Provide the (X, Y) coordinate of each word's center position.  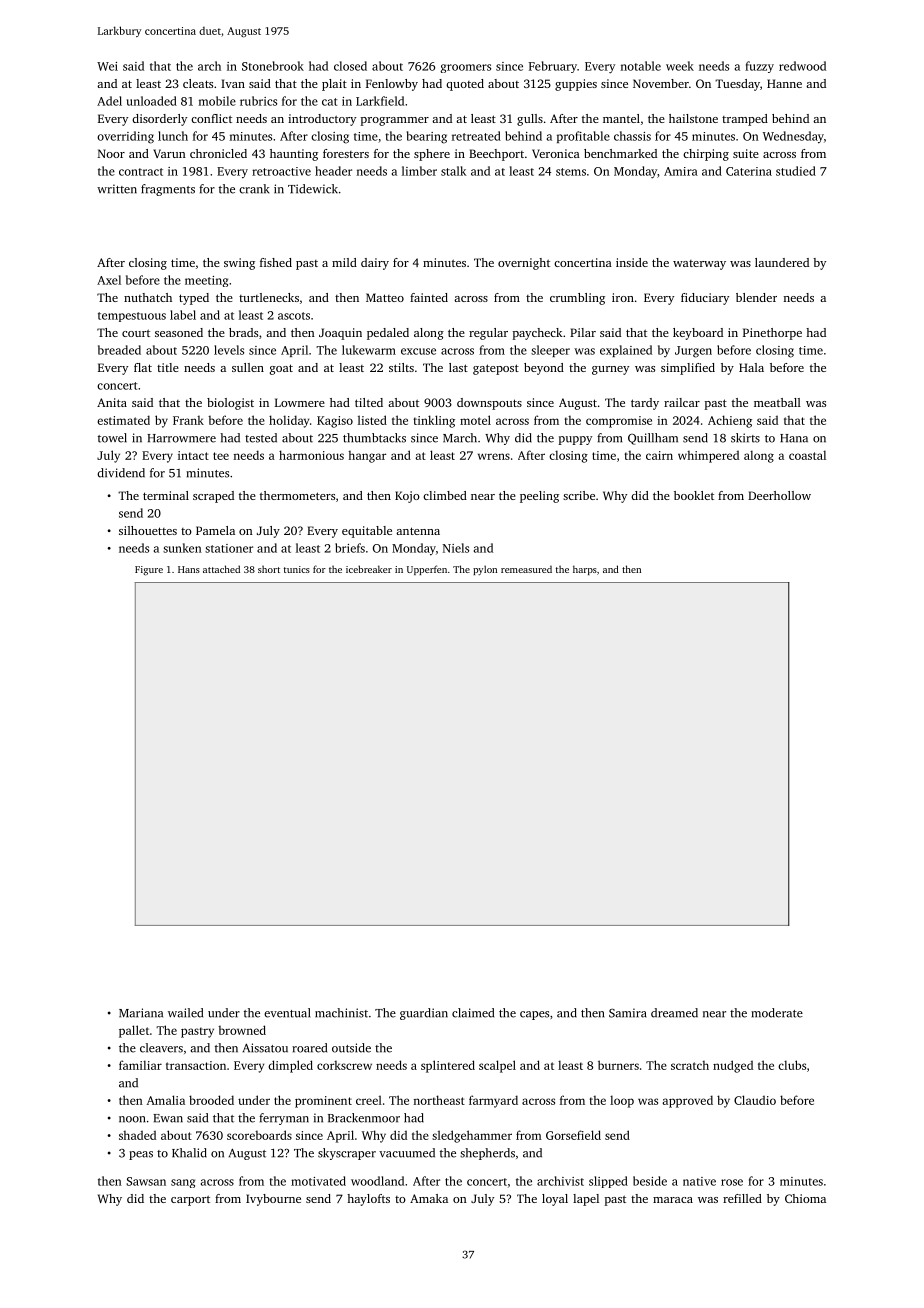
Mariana (141, 1013)
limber (419, 171)
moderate (777, 1013)
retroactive (281, 171)
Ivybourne (273, 1200)
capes (534, 1015)
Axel (109, 280)
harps (585, 570)
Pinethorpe (772, 334)
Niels (456, 548)
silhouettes (148, 530)
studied (796, 171)
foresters (346, 153)
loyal (555, 1200)
